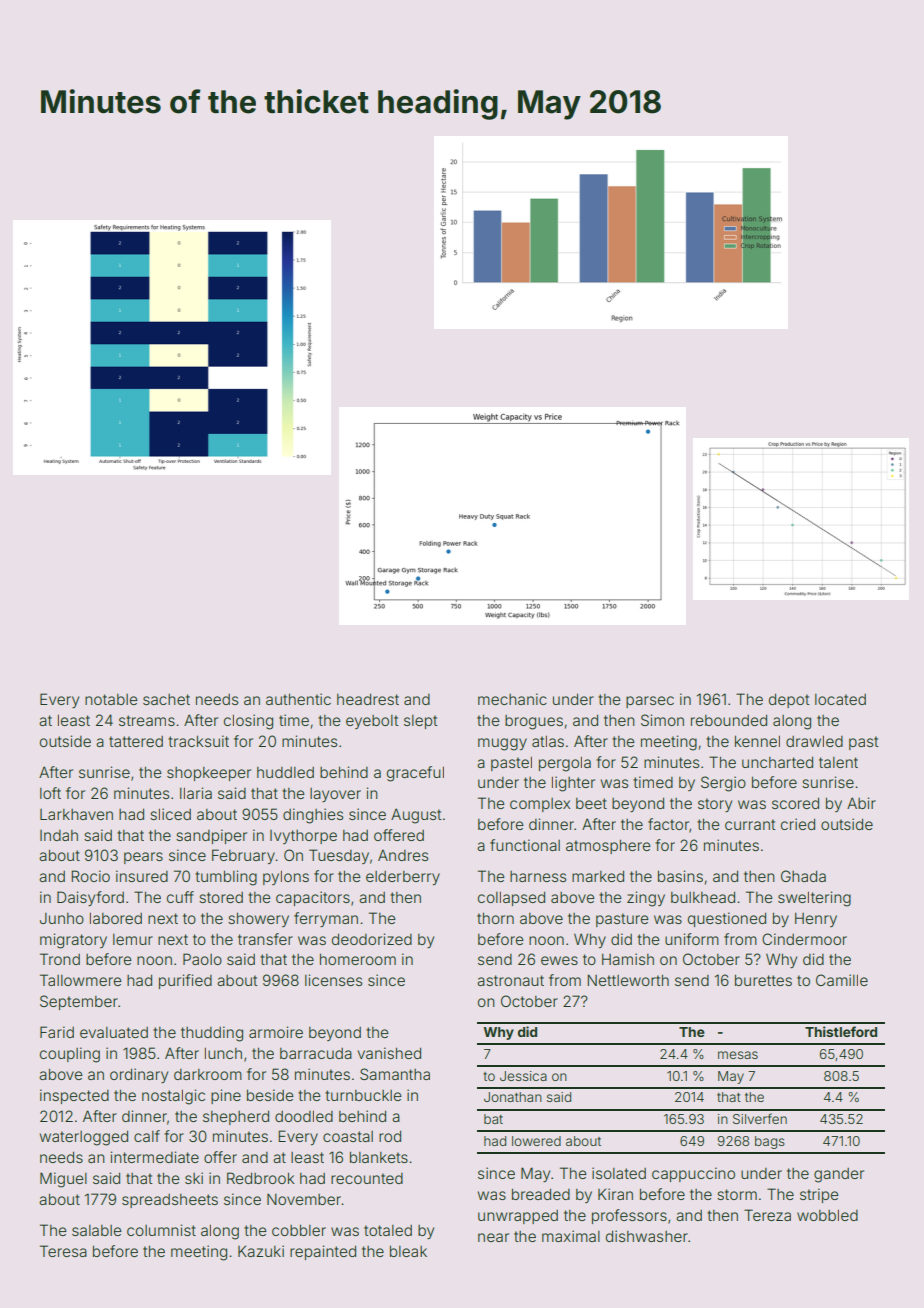 The width and height of the screenshot is (924, 1308). I want to click on maximal, so click(571, 1236).
